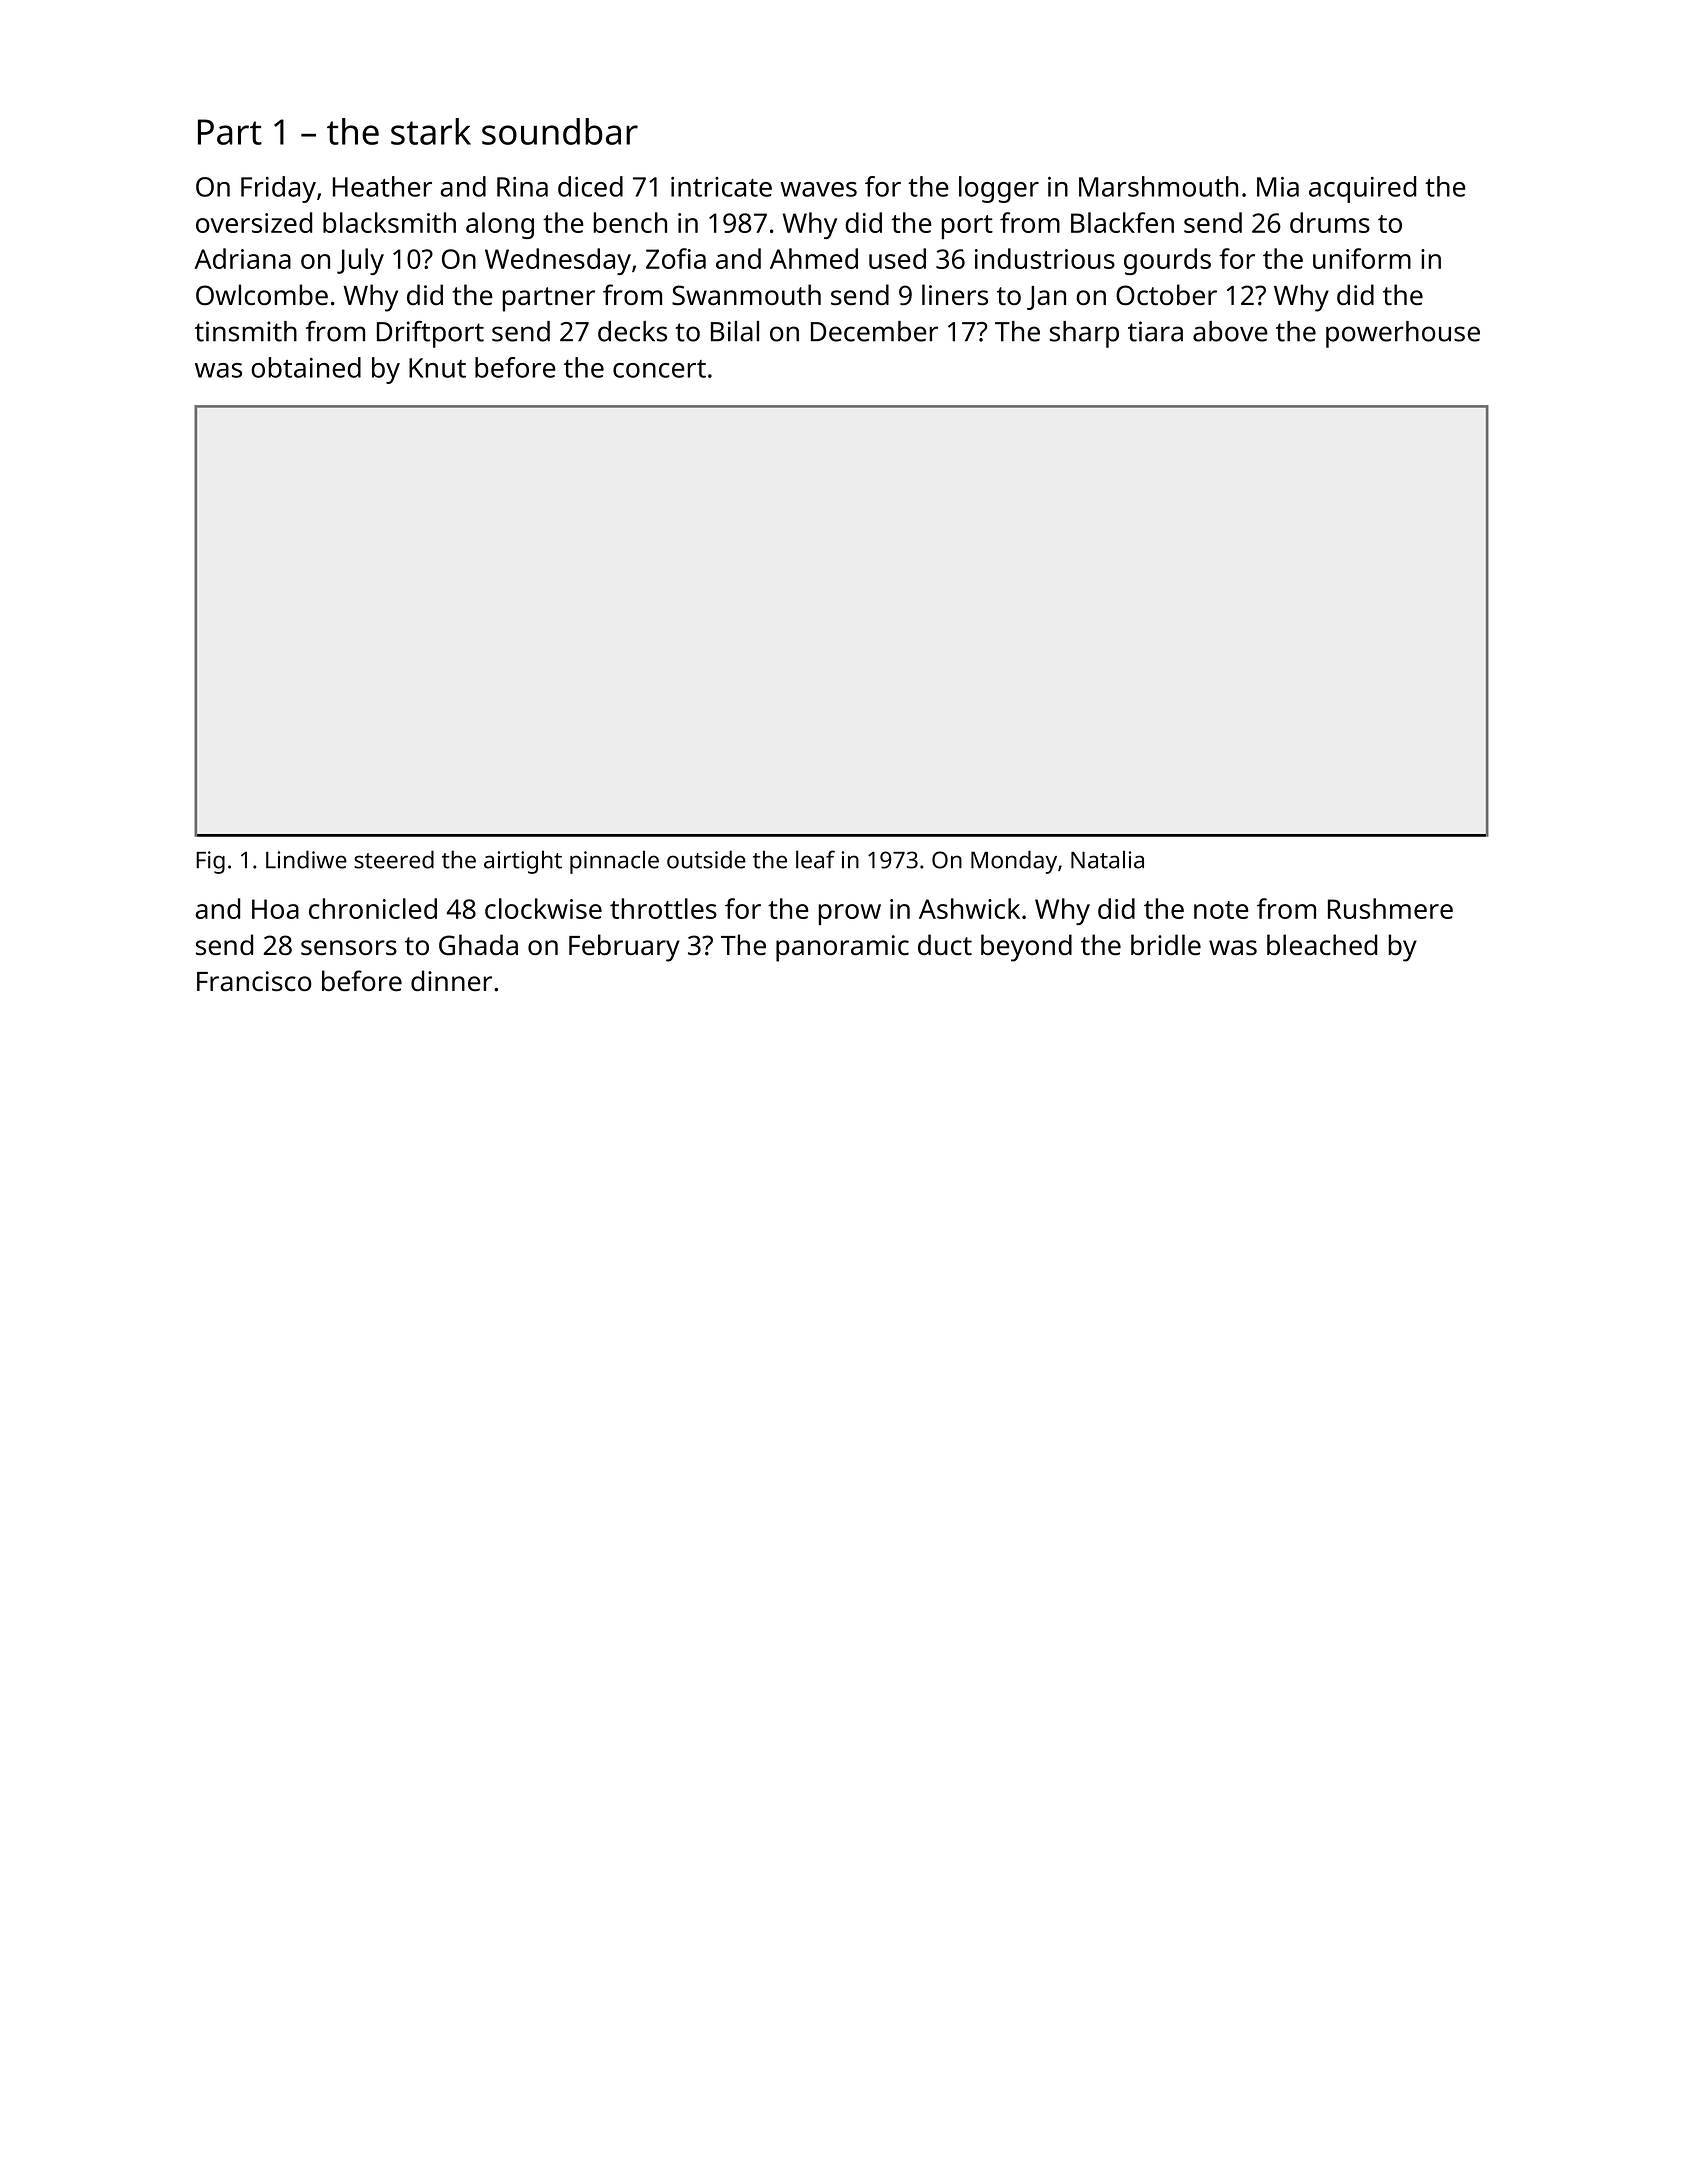 This screenshot has height=2178, width=1683. I want to click on February, so click(624, 948).
